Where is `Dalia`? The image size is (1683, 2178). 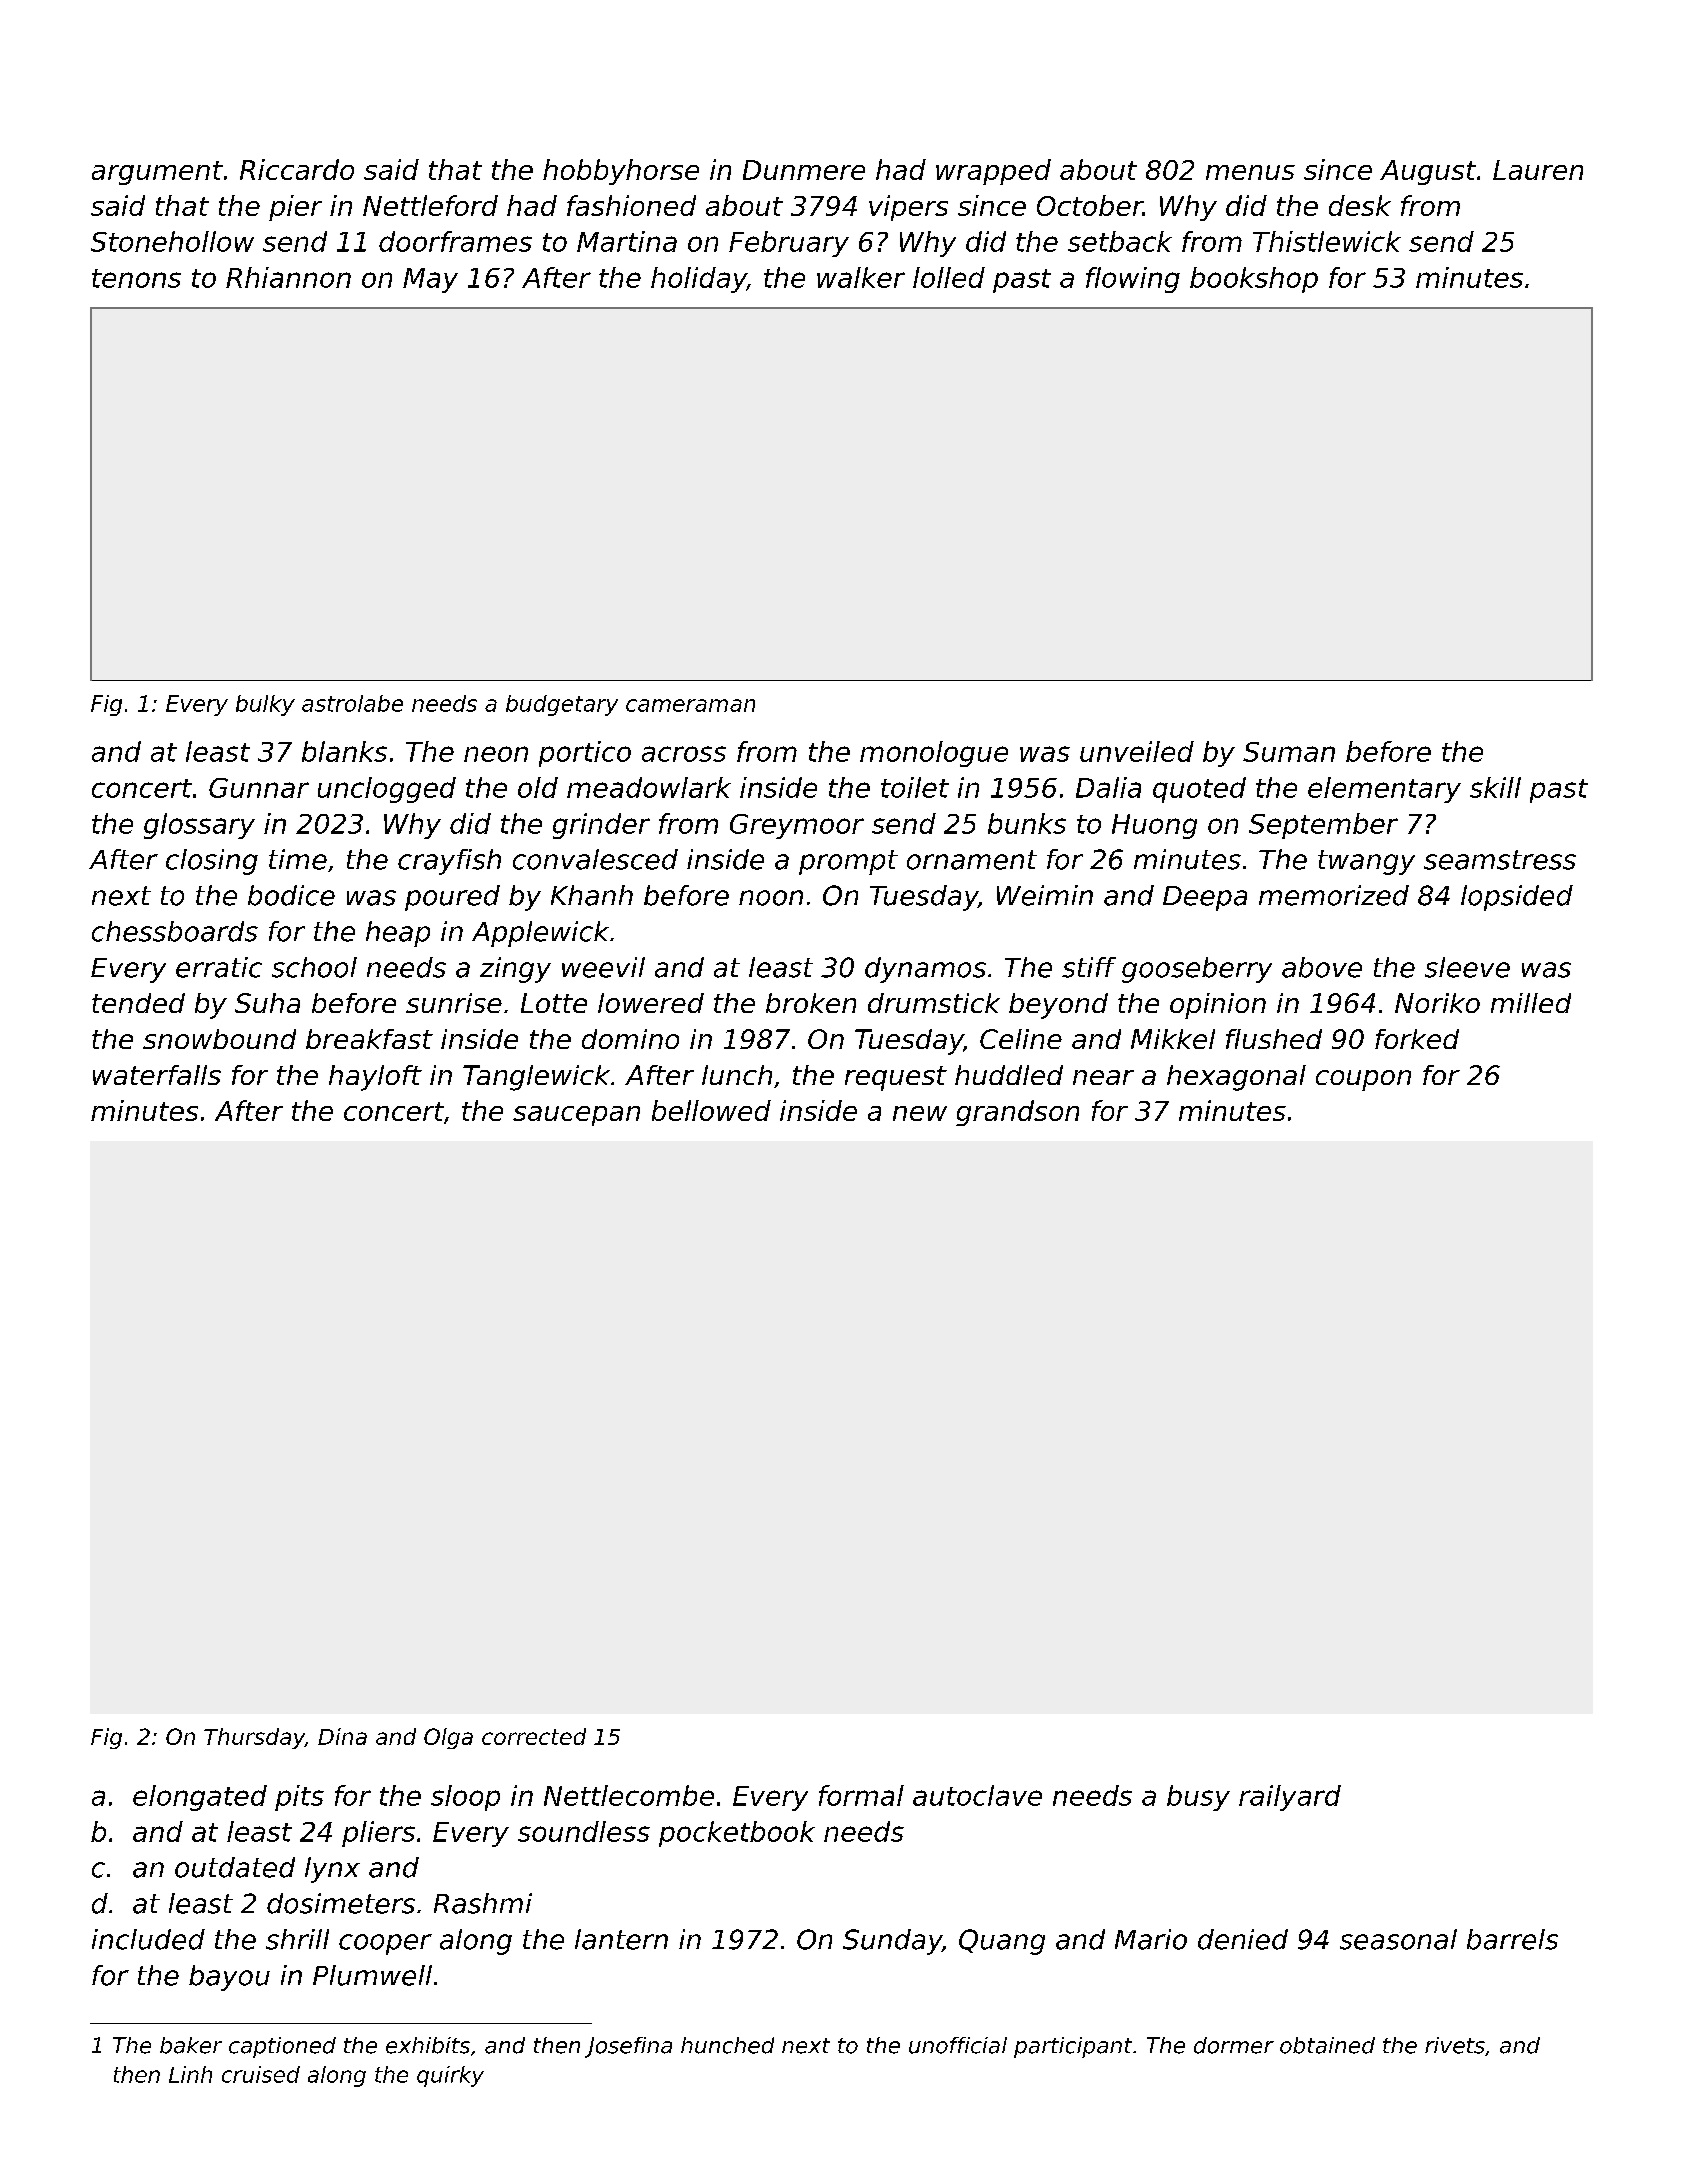 Dalia is located at coordinates (1108, 787).
